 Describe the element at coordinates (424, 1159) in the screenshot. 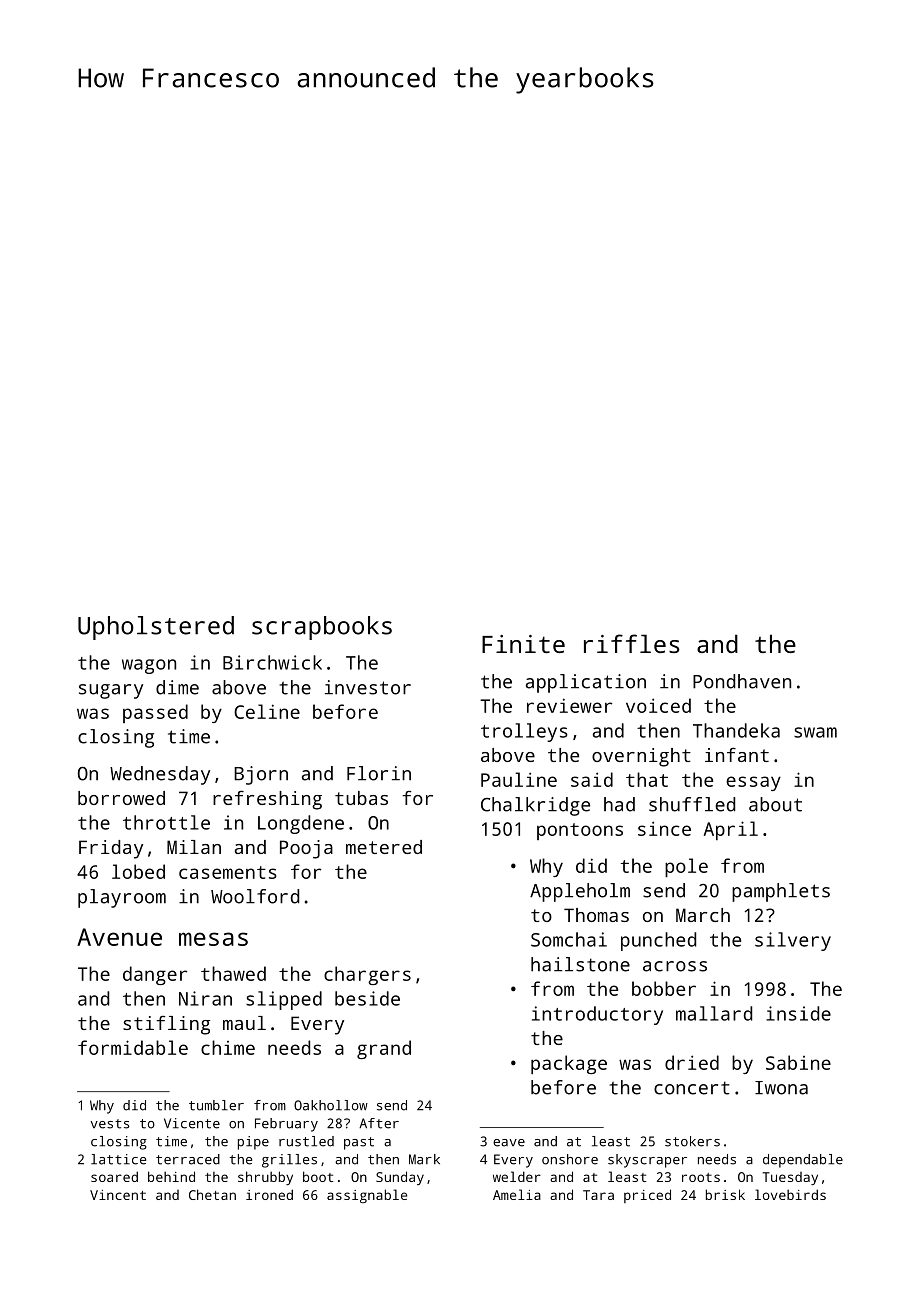

I see `Mark` at that location.
